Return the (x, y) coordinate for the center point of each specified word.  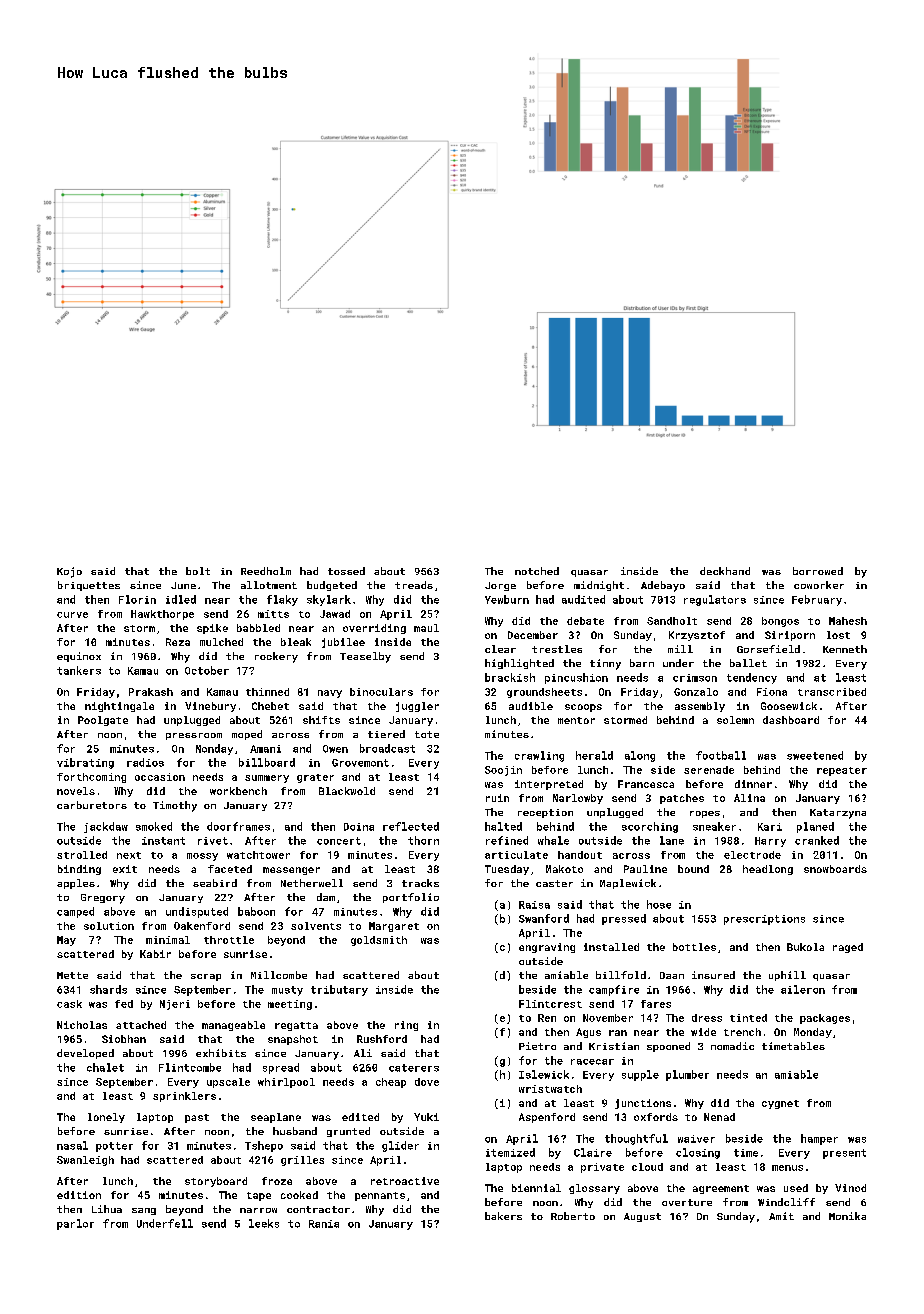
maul (426, 628)
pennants (380, 1196)
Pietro (537, 1046)
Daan (672, 975)
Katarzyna (838, 814)
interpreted (549, 785)
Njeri (175, 1005)
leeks (264, 1223)
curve (72, 615)
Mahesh (848, 621)
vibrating (85, 763)
